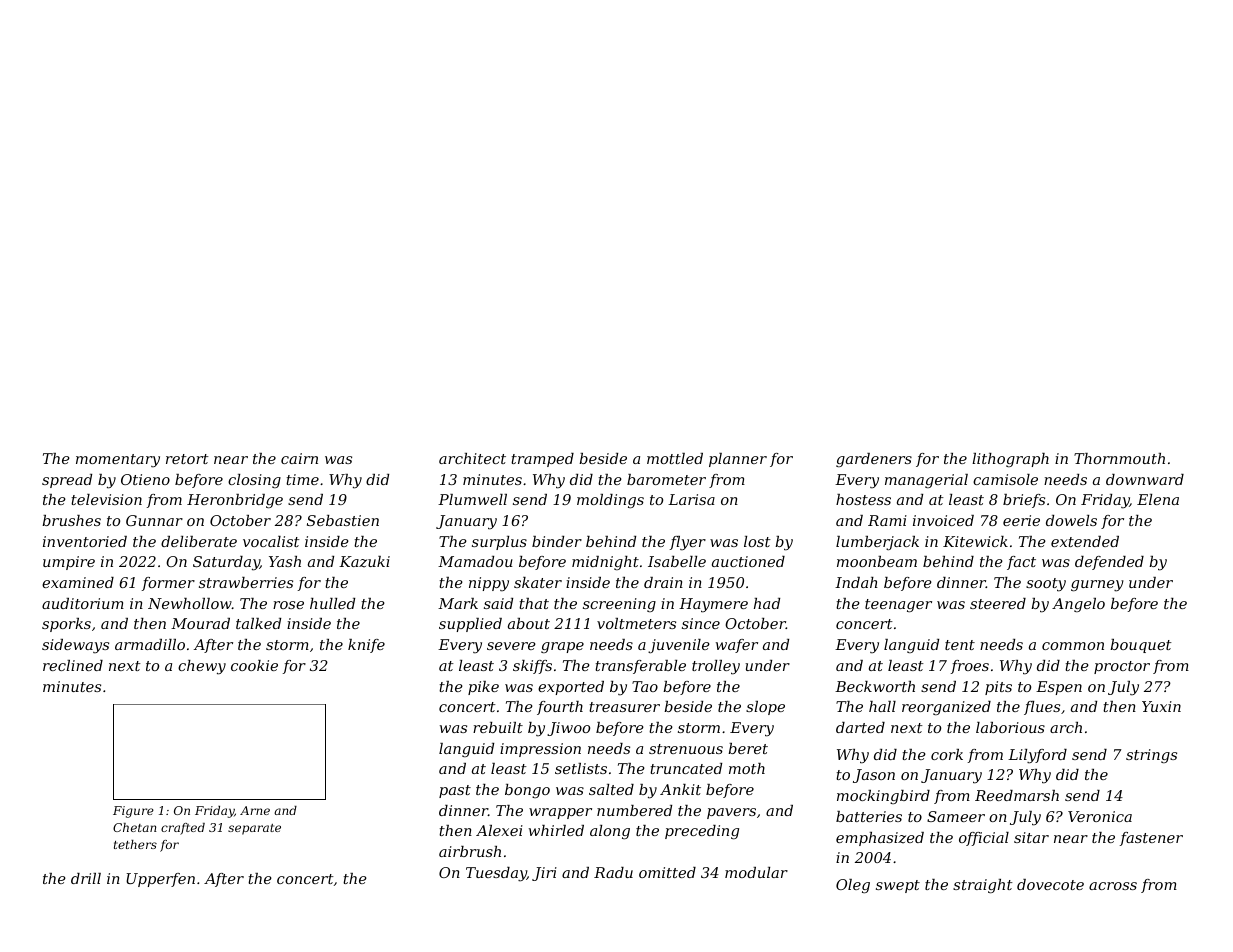  What do you see at coordinates (86, 878) in the screenshot?
I see `drill` at bounding box center [86, 878].
